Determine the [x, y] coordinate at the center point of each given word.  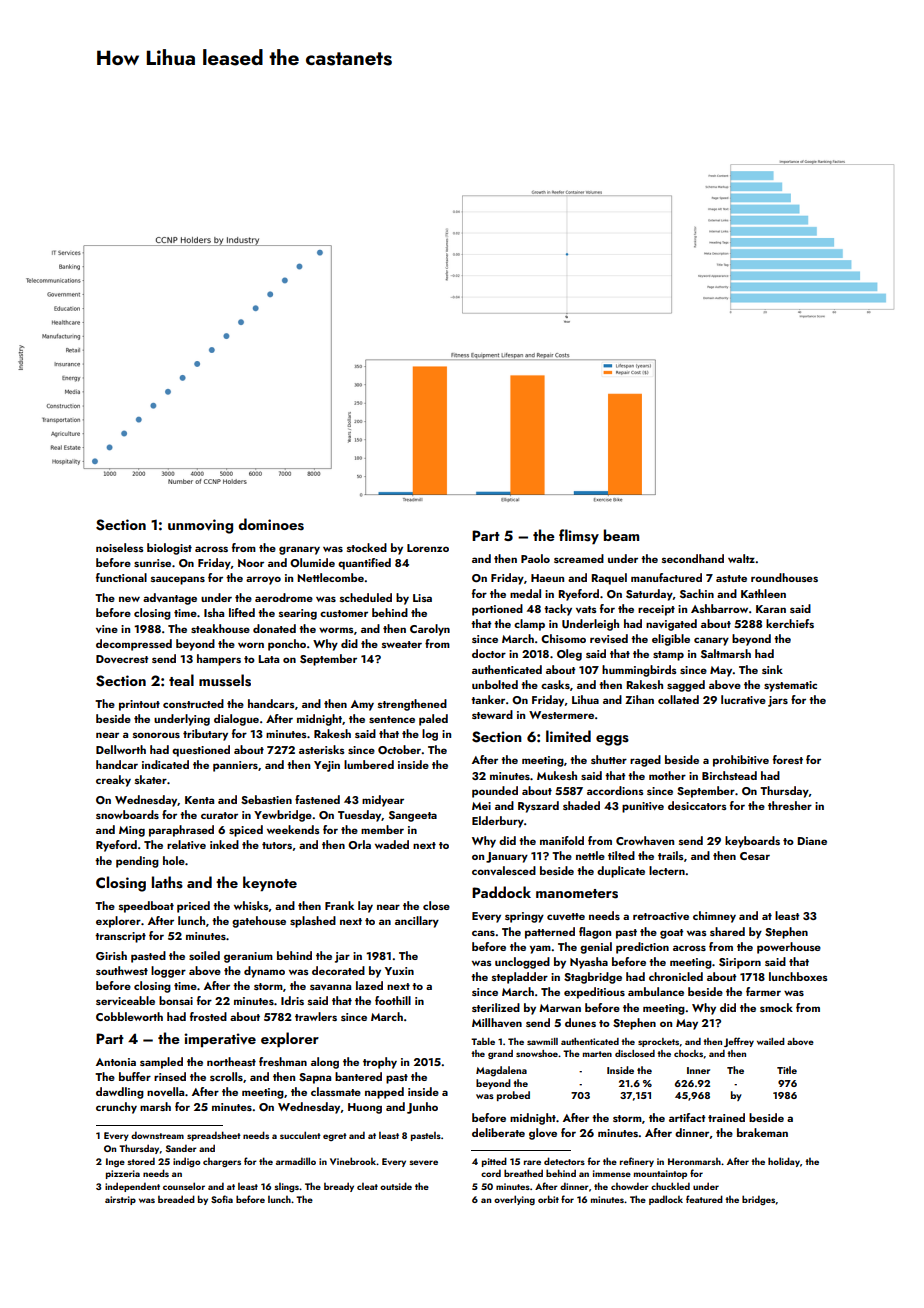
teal [181, 680]
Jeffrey [739, 1042]
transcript [120, 937]
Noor [251, 563]
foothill [393, 1000]
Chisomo [563, 638]
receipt [656, 610]
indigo [187, 1162]
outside [396, 1186]
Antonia [116, 1062]
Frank [339, 905]
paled [433, 720]
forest [788, 759]
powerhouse [789, 948]
